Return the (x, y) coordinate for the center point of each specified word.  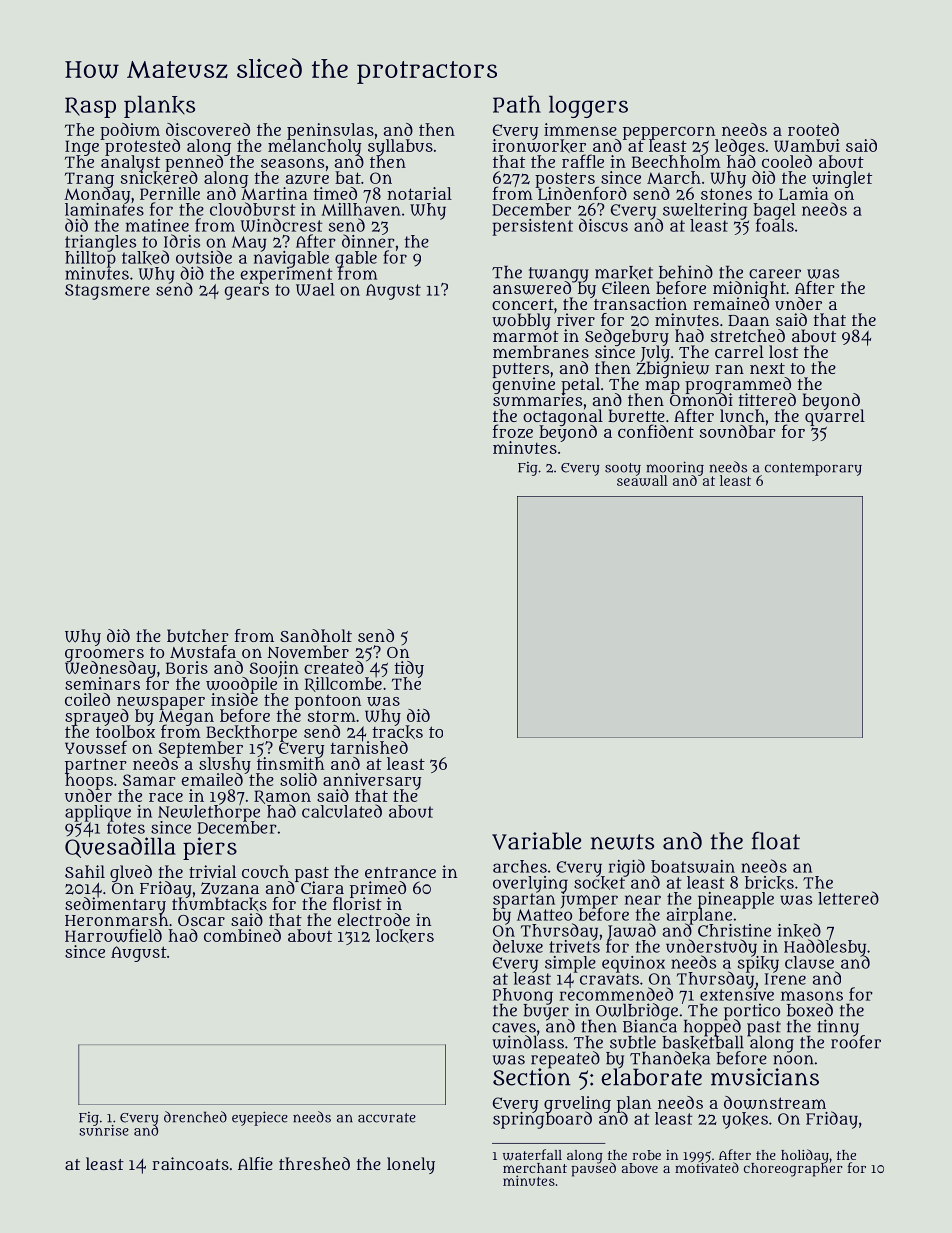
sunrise (104, 1130)
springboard (542, 1120)
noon (793, 1060)
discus (603, 225)
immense (580, 129)
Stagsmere (107, 292)
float (776, 840)
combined (242, 935)
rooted (813, 129)
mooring (675, 468)
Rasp (90, 107)
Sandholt (316, 635)
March (674, 177)
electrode (374, 919)
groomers (104, 655)
